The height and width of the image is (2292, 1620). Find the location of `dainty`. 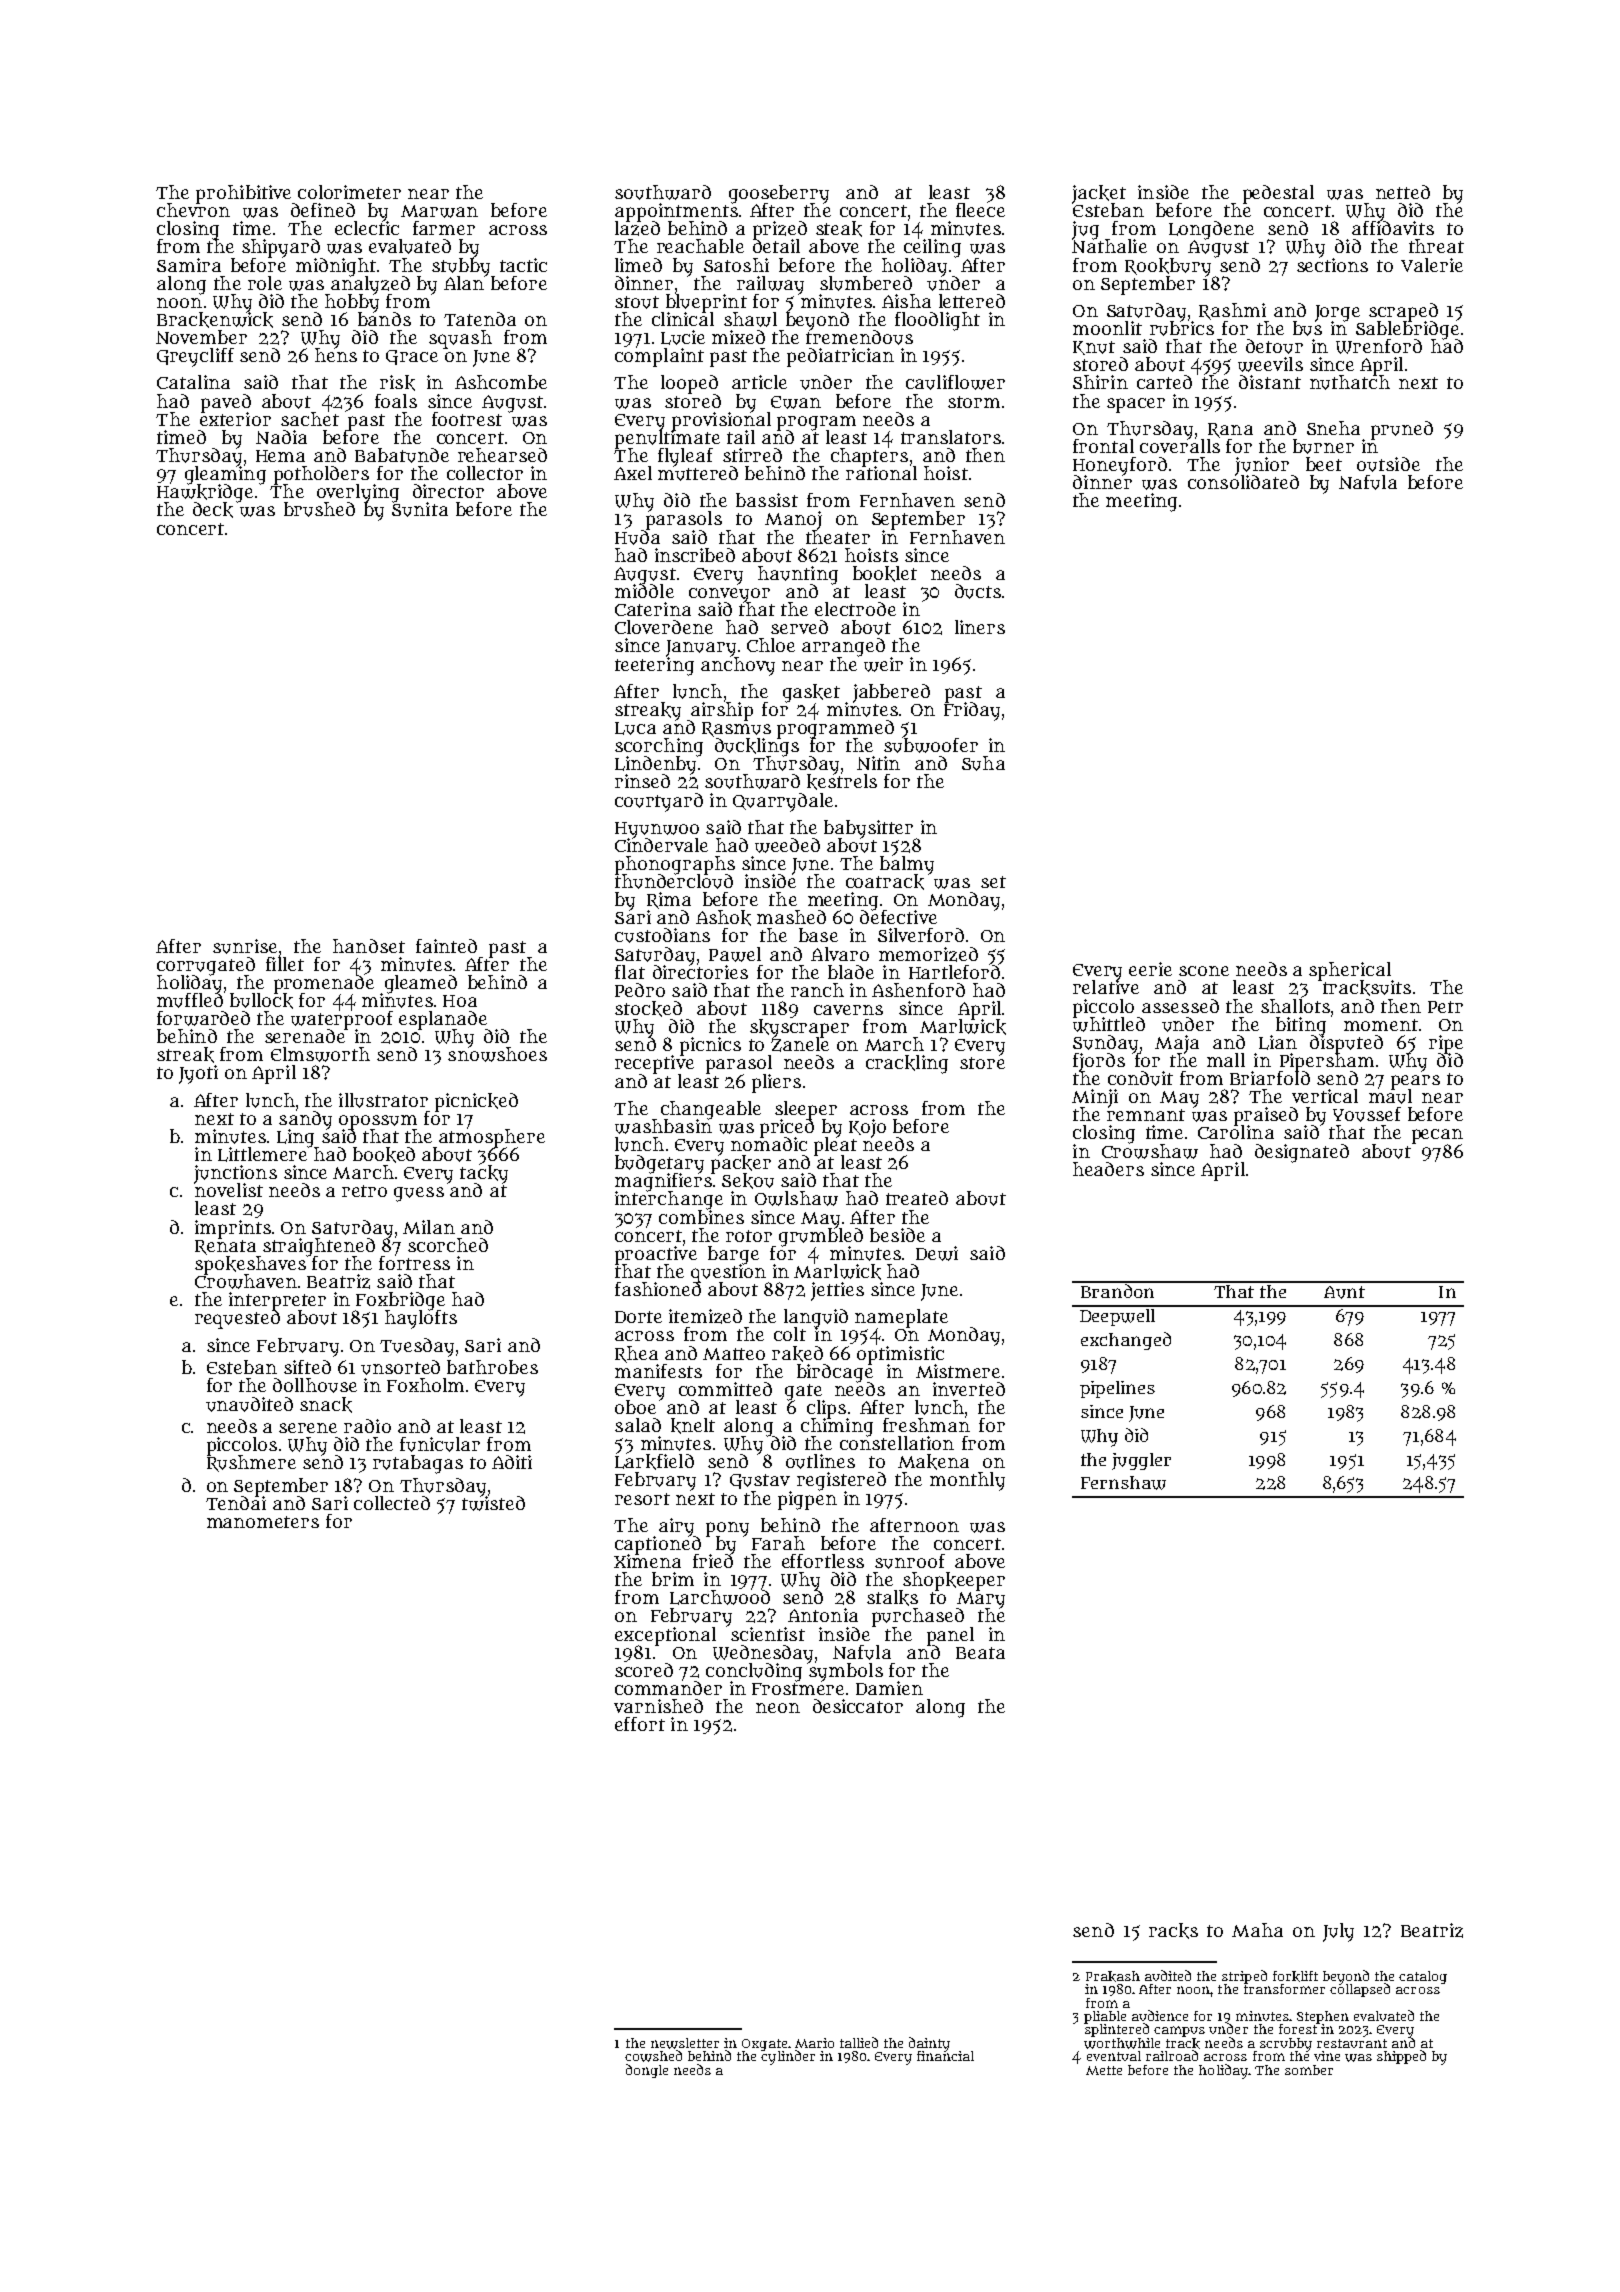

dainty is located at coordinates (929, 2044).
